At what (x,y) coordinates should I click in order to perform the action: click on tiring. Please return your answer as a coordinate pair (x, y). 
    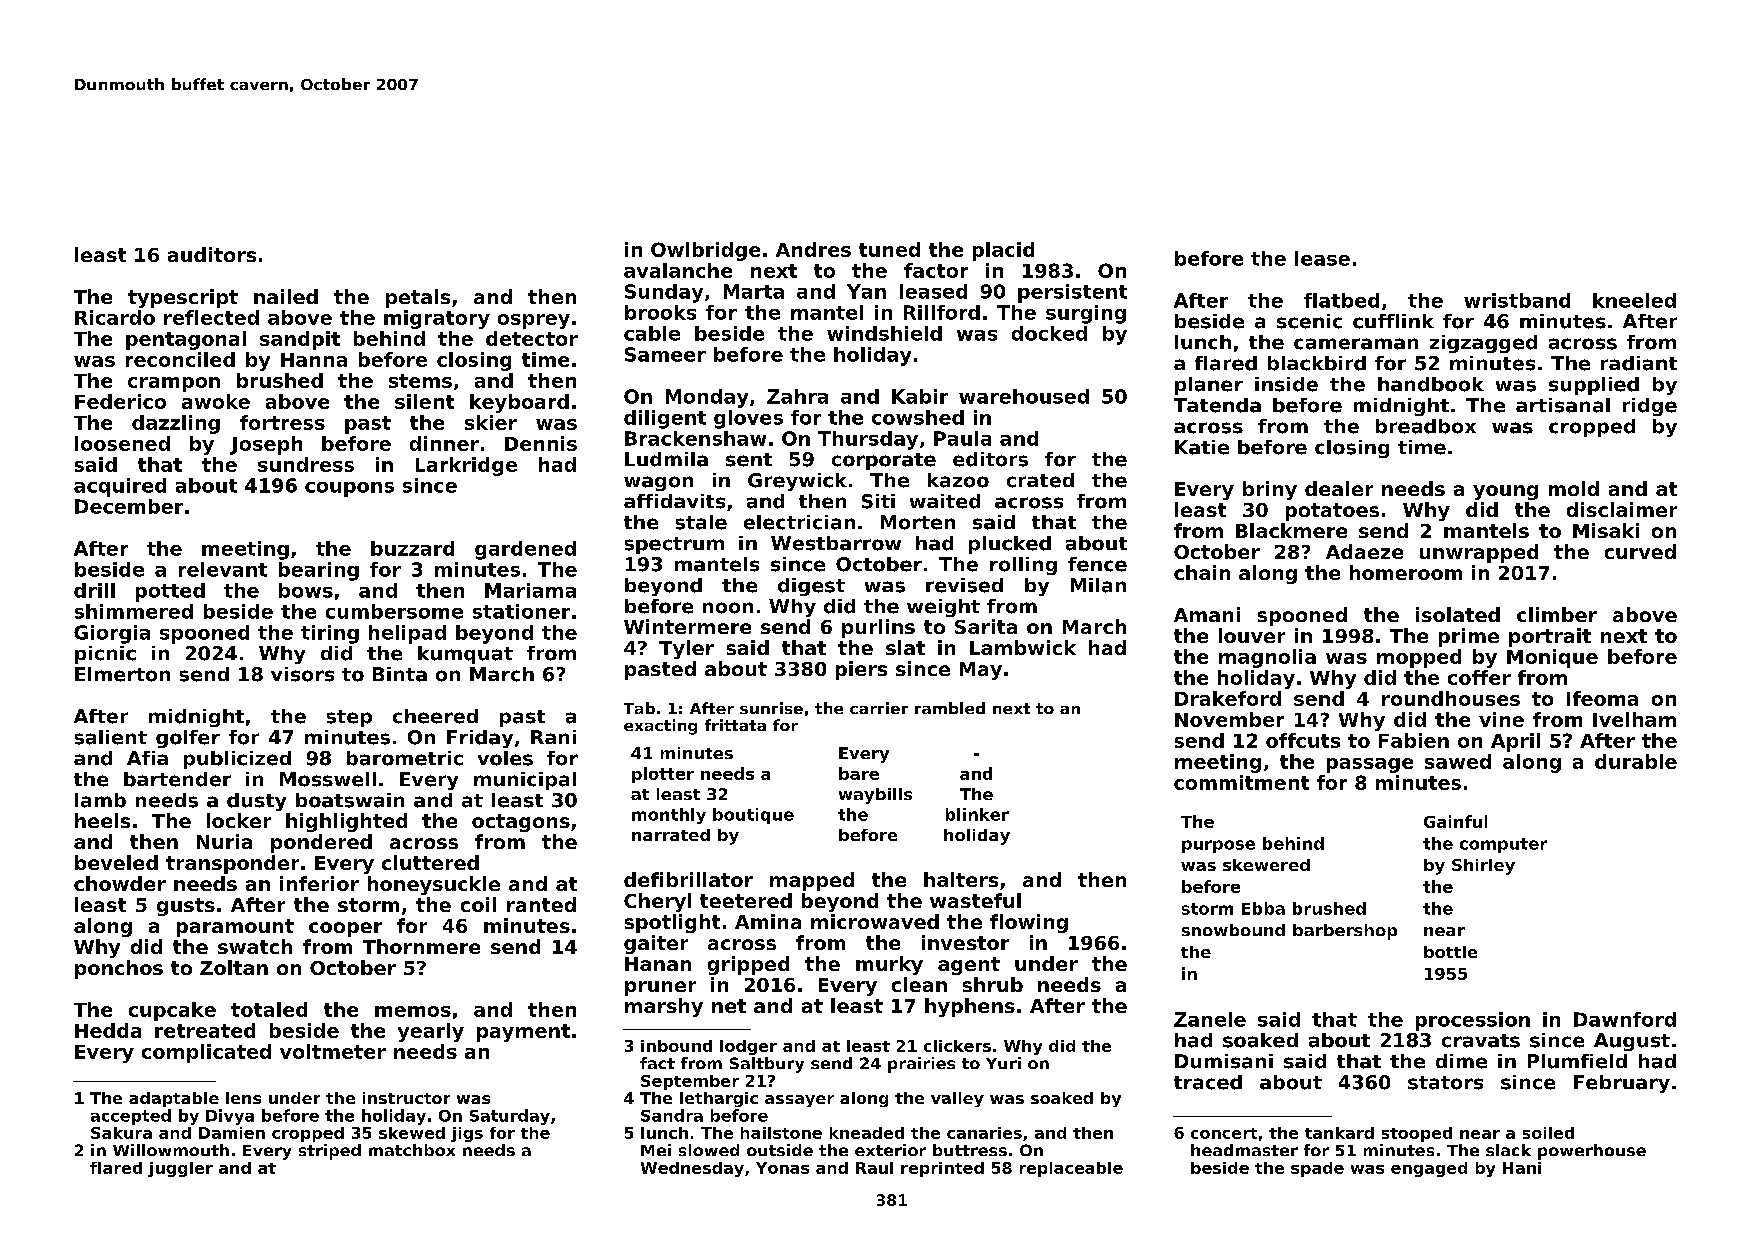
    Looking at the image, I should click on (330, 634).
